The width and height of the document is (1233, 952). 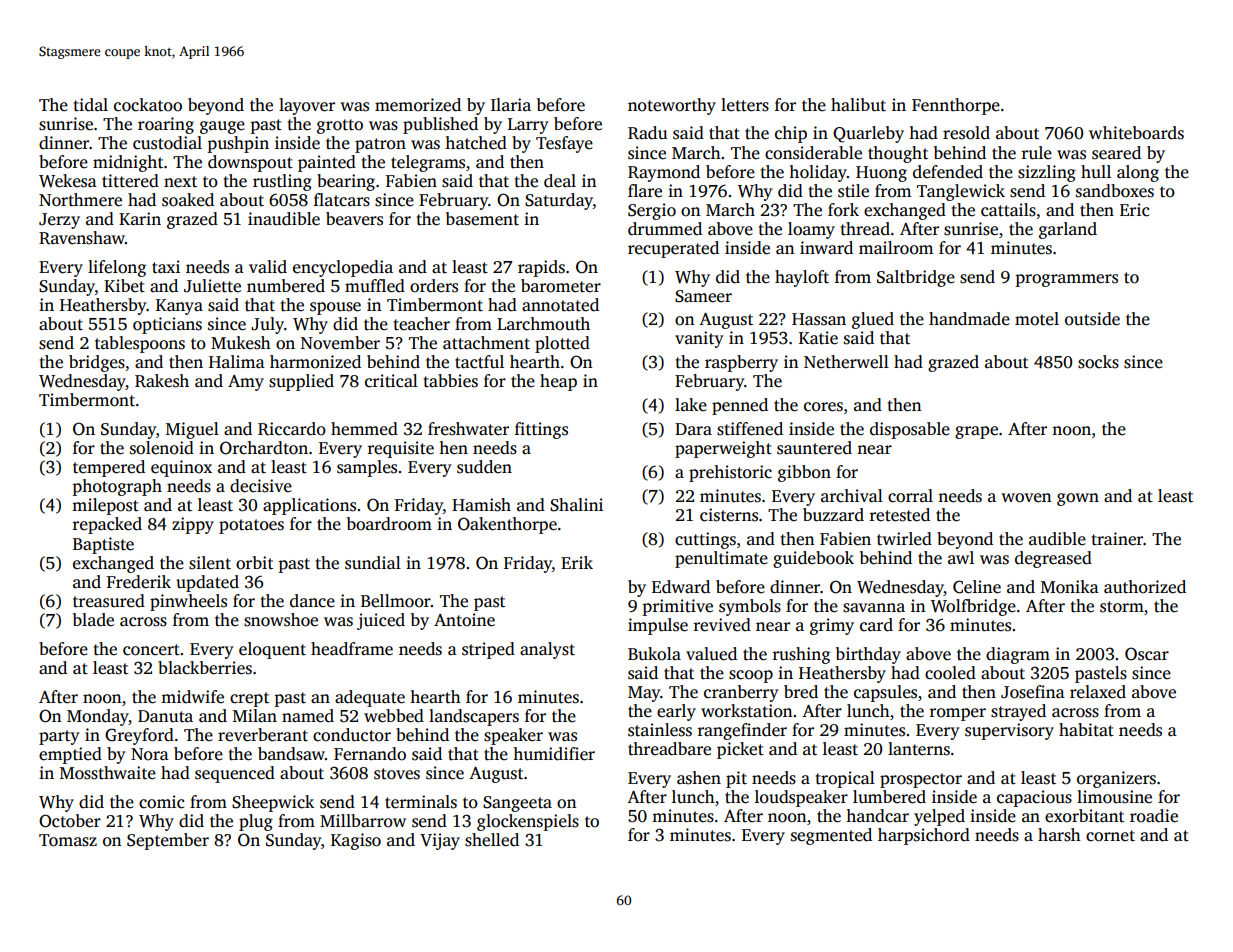 I want to click on Tanglewick, so click(x=961, y=192).
